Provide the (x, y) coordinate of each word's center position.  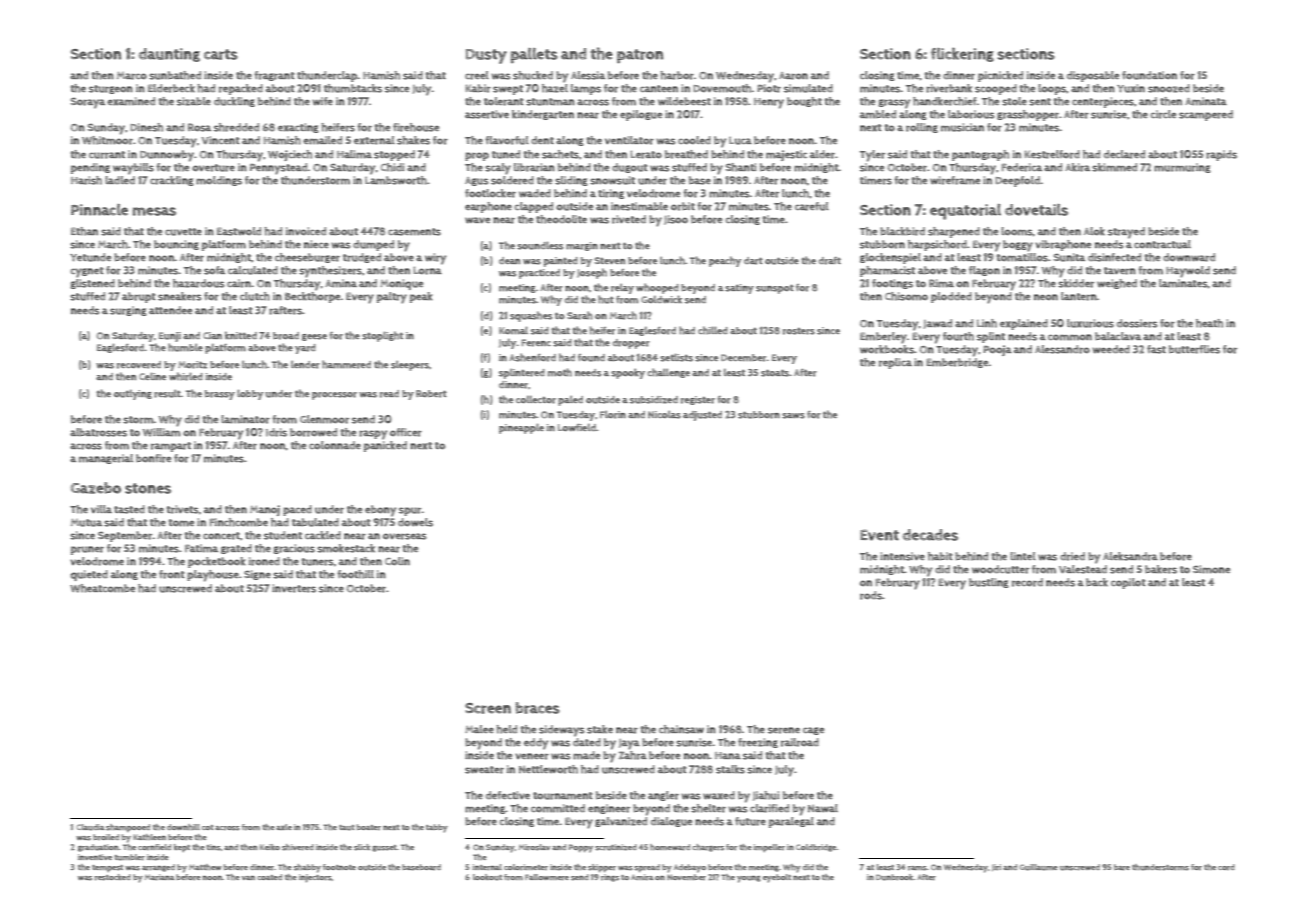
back (1097, 582)
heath (1209, 323)
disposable (1093, 76)
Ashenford (532, 357)
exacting (298, 128)
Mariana (159, 877)
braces (538, 708)
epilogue (641, 115)
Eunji (170, 337)
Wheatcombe (102, 588)
